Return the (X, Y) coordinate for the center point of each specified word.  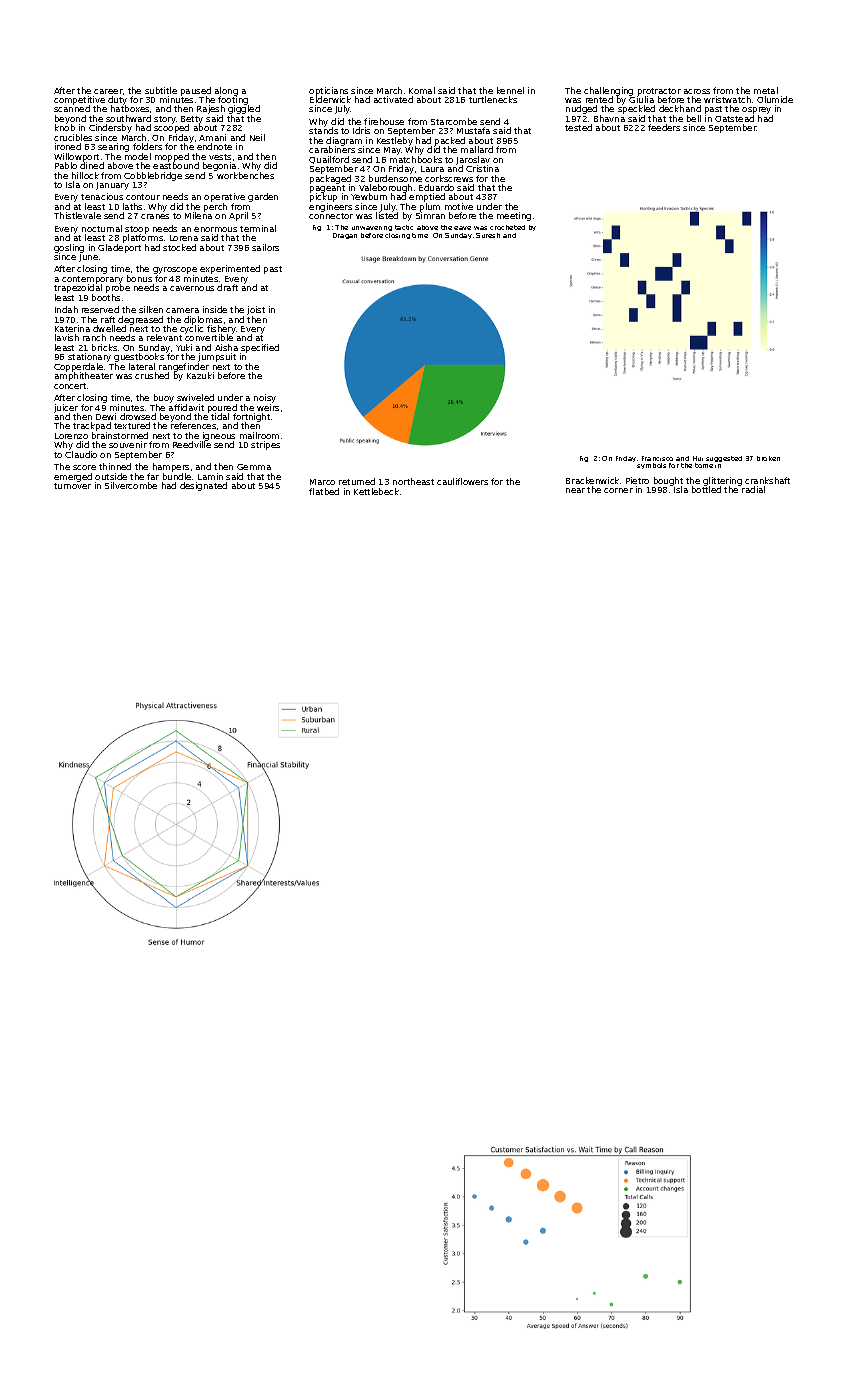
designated (203, 486)
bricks (104, 347)
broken (768, 458)
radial (753, 489)
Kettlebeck (376, 491)
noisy (265, 398)
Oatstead (734, 118)
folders (147, 146)
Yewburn (369, 196)
